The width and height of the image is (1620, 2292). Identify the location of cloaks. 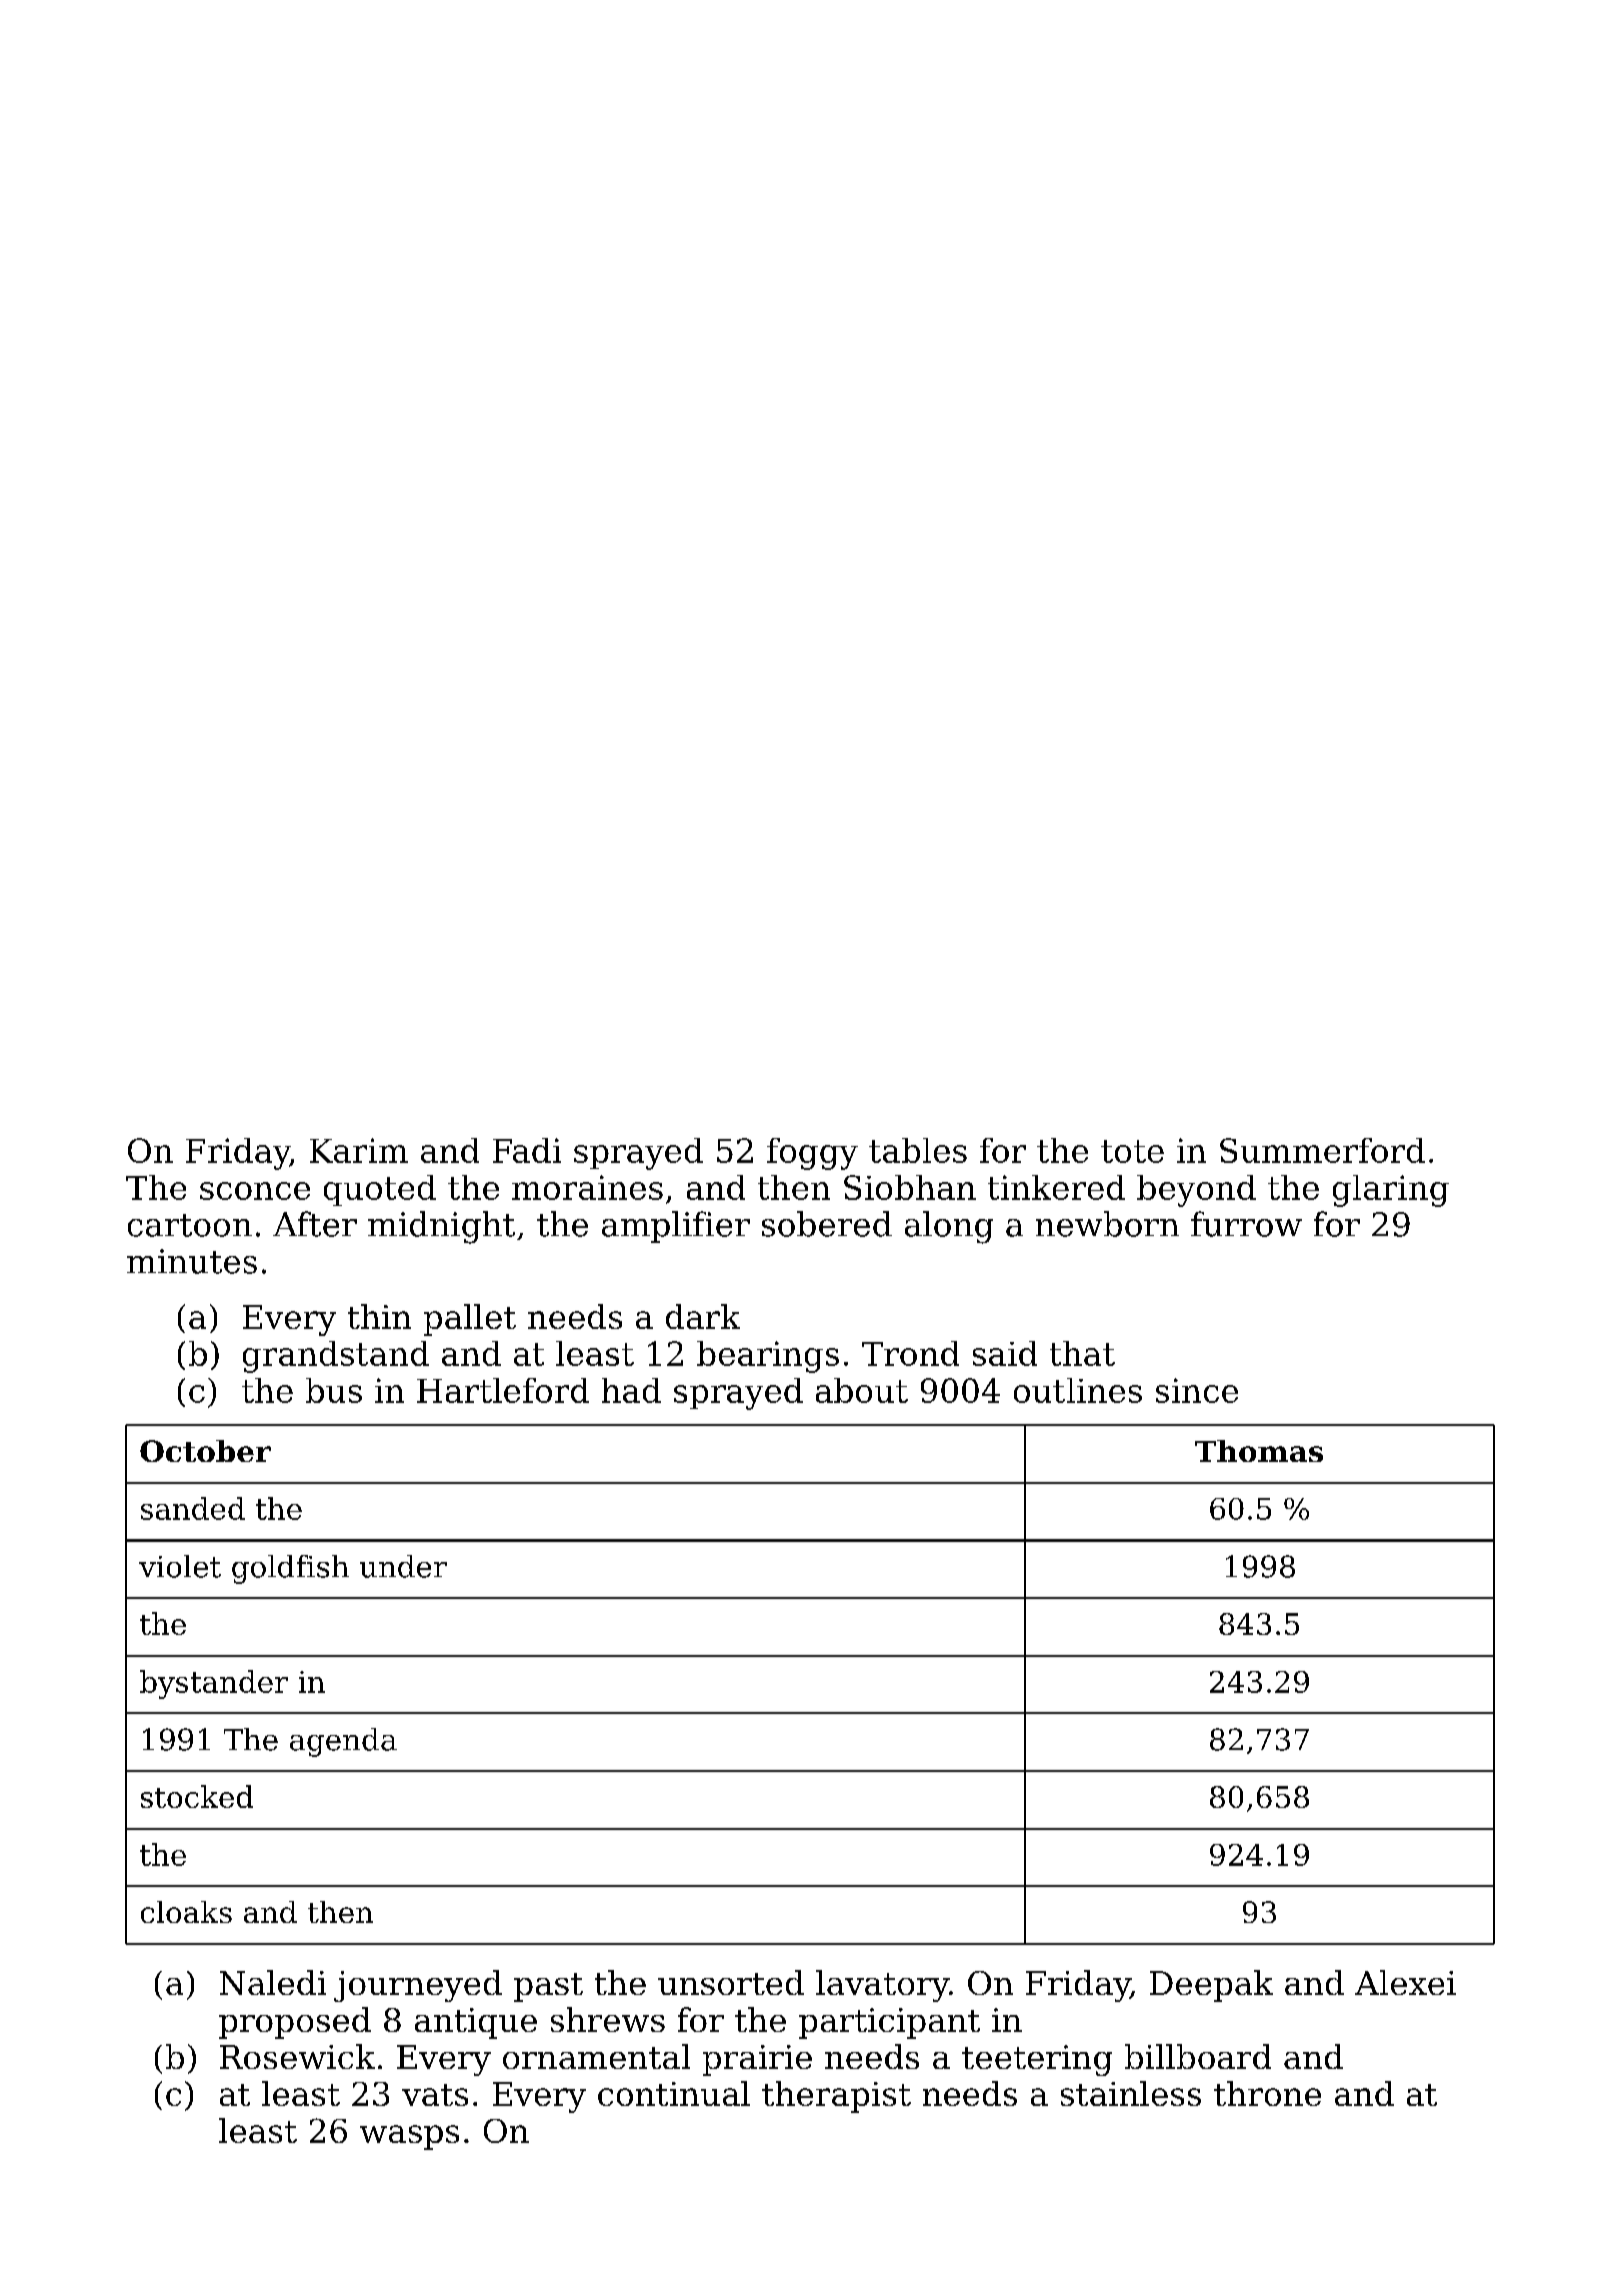
(186, 1912).
